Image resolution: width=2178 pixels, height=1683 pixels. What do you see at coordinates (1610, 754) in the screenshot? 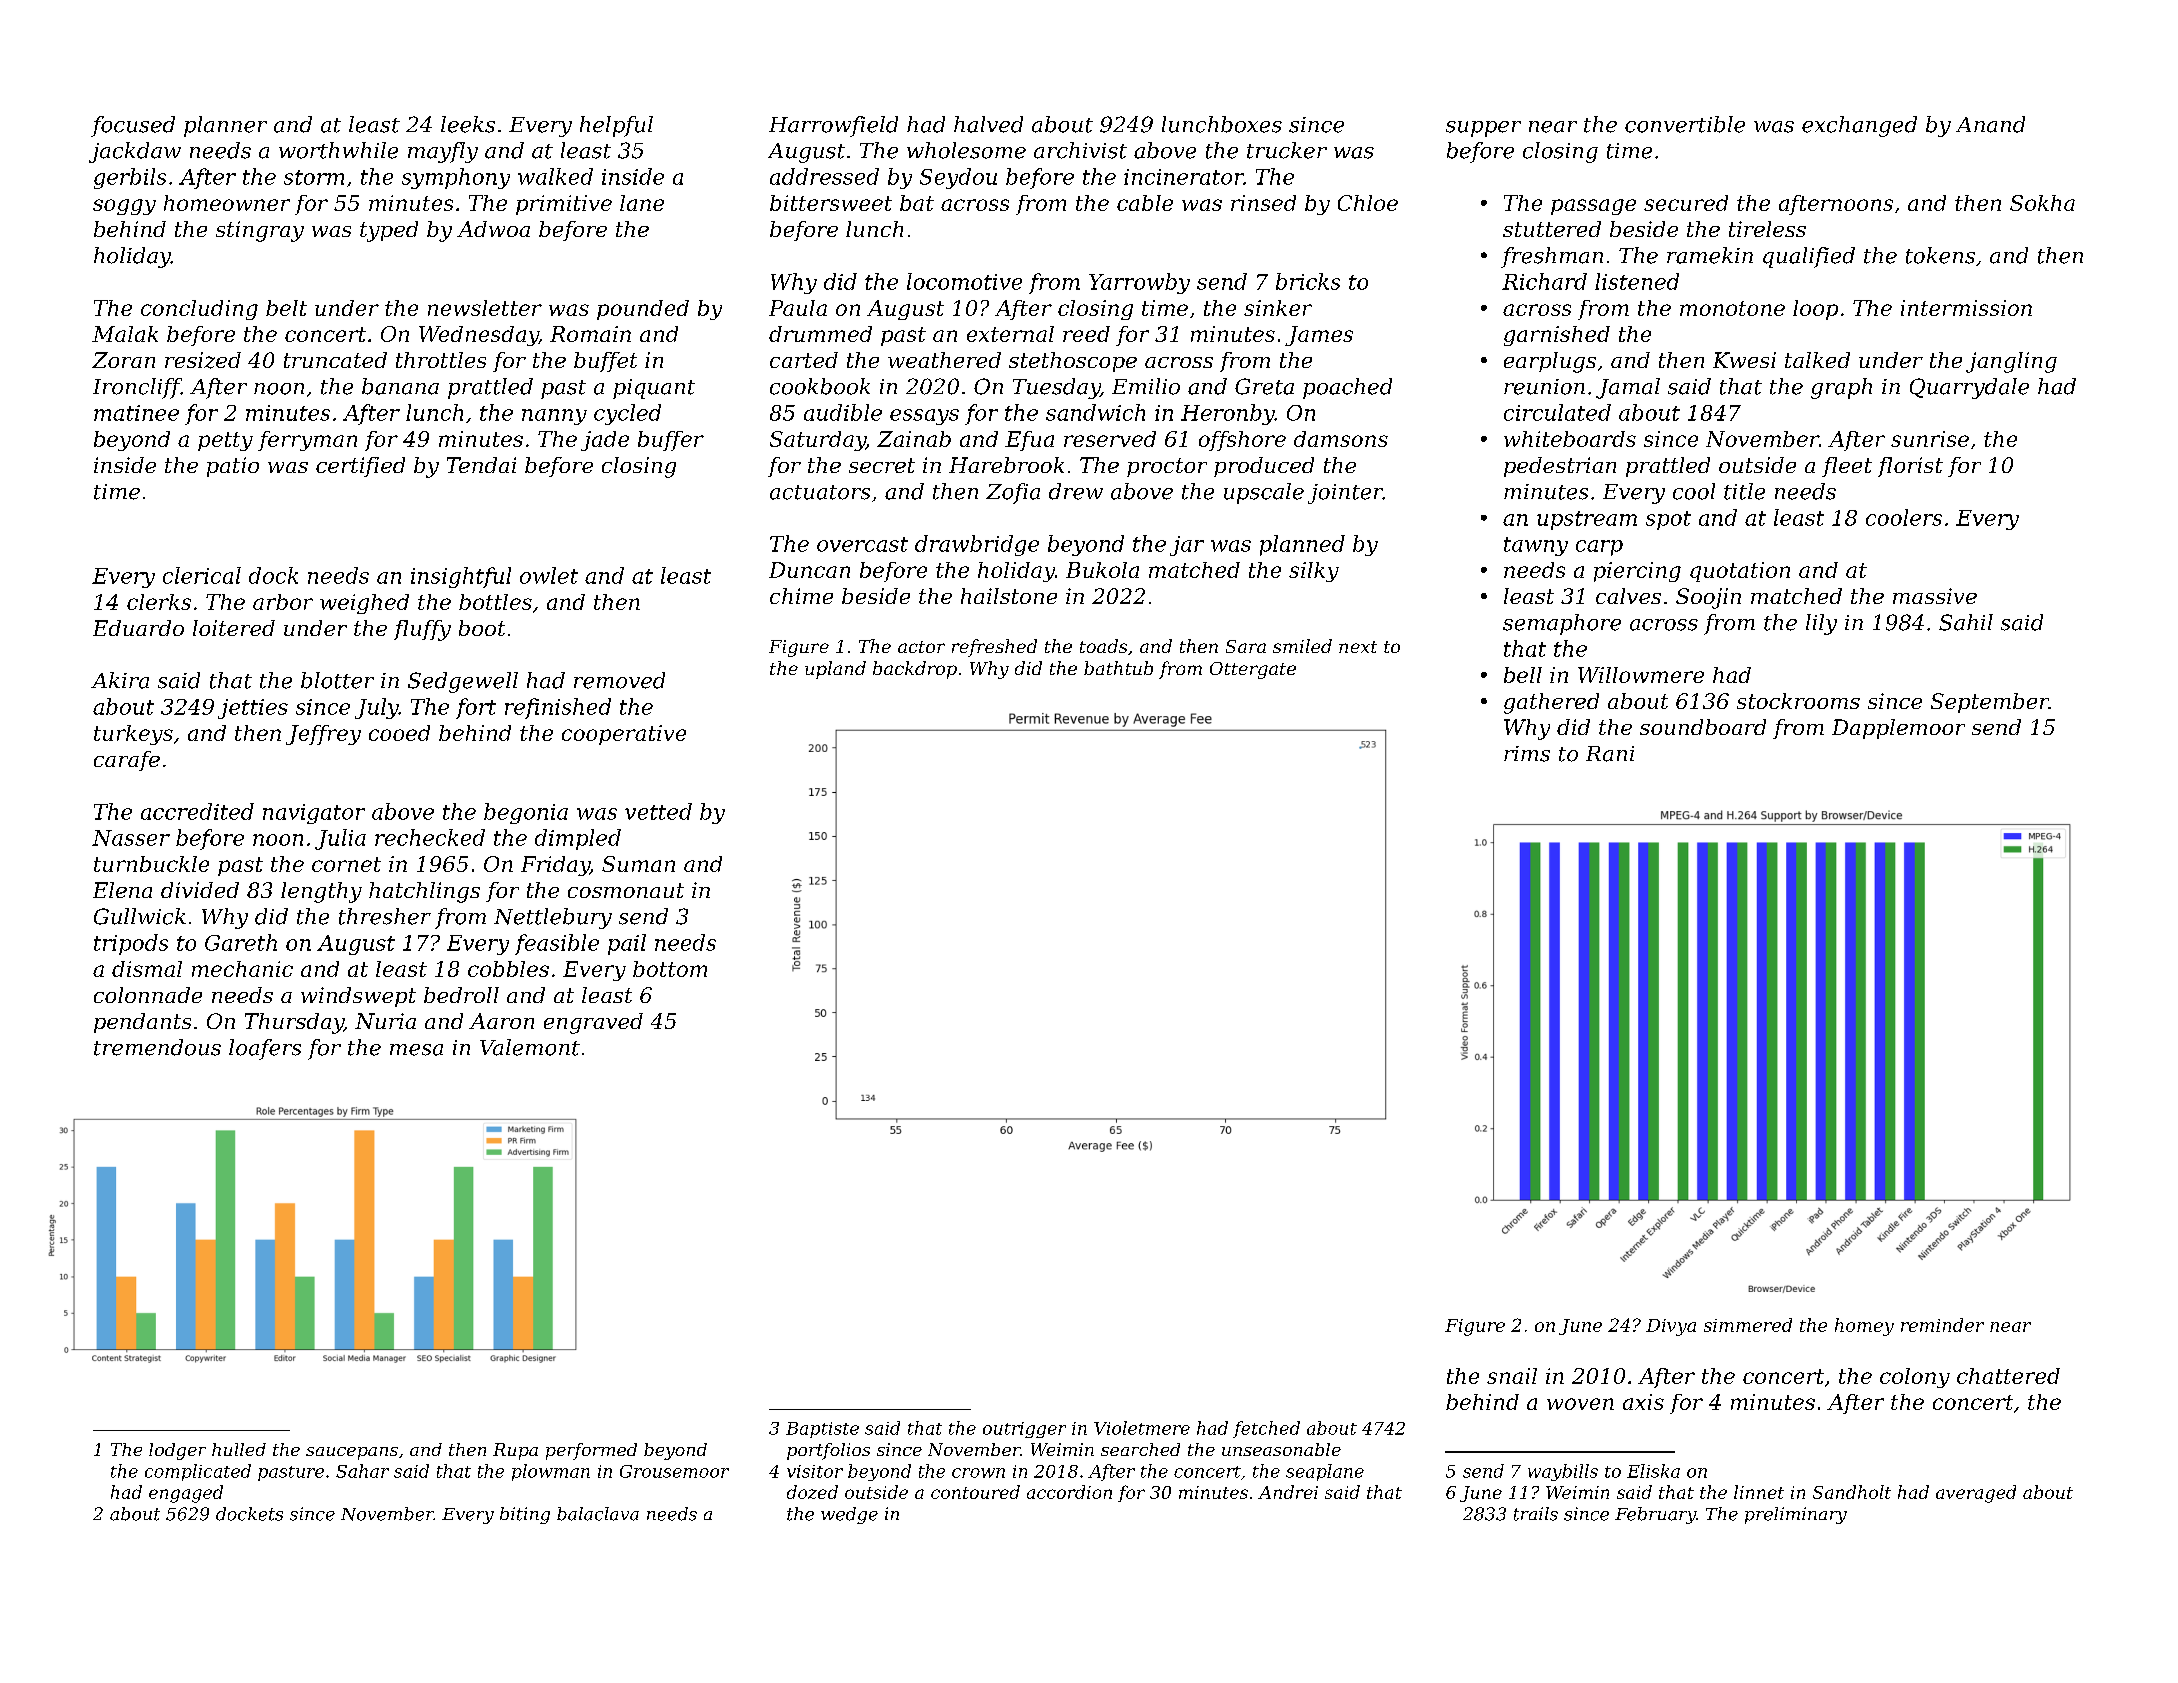
I see `Rani` at bounding box center [1610, 754].
